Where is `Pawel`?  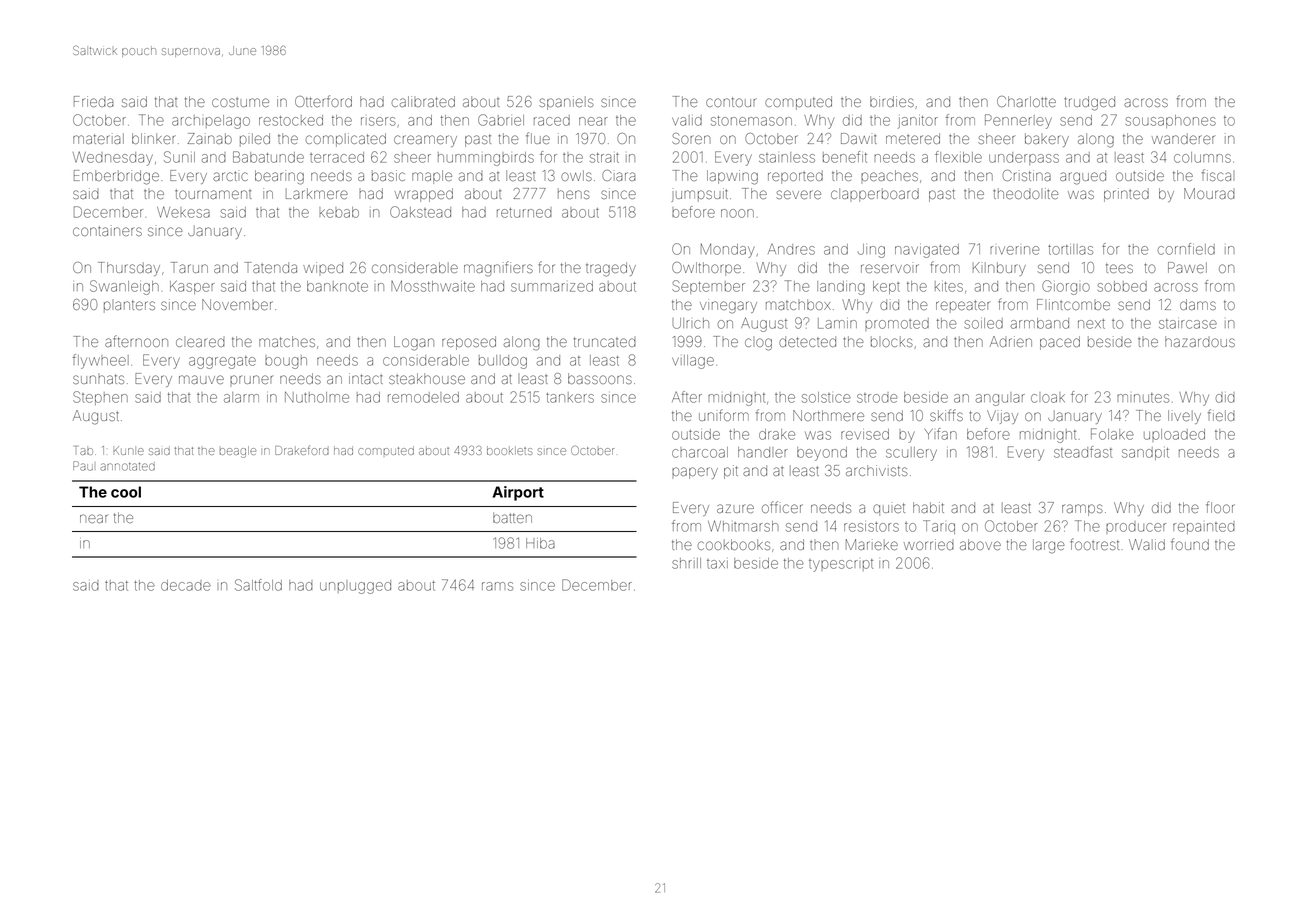 Pawel is located at coordinates (1187, 267).
